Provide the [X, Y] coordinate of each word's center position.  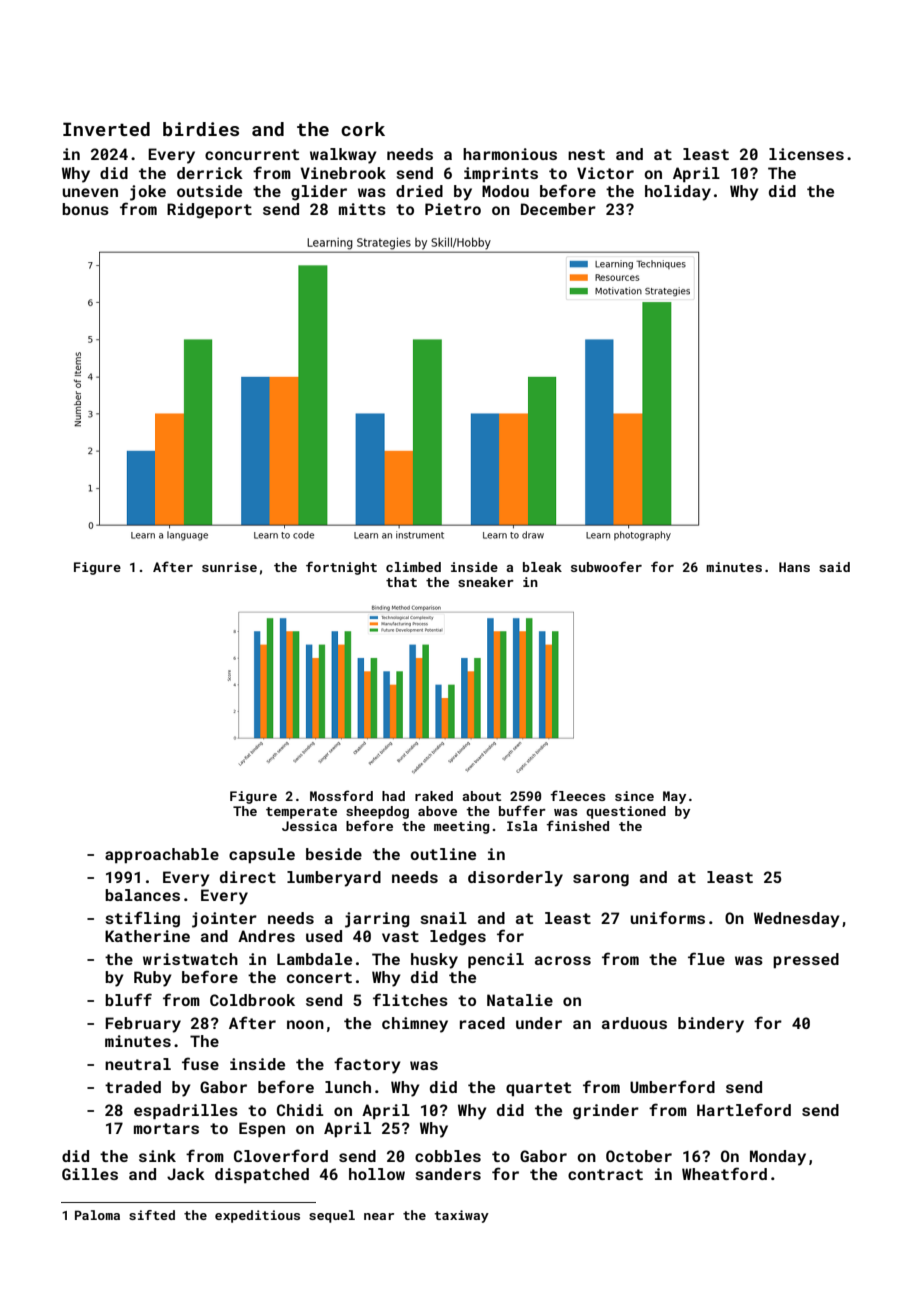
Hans [794, 567]
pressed [806, 960]
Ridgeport [209, 211]
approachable [162, 856]
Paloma [97, 1215]
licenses [806, 154]
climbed [413, 567]
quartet [538, 1089]
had [393, 796]
